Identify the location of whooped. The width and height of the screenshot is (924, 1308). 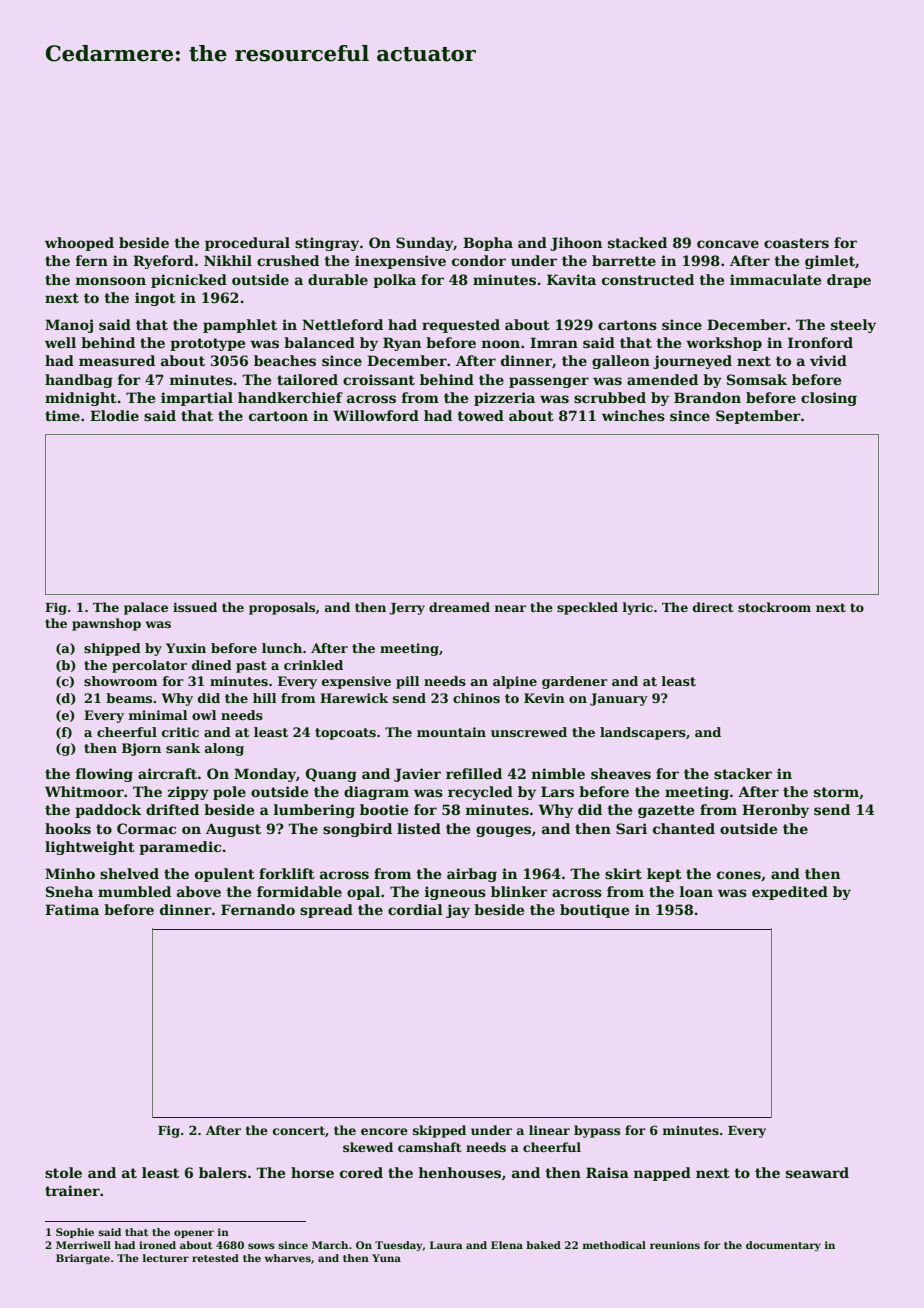
(79, 244).
